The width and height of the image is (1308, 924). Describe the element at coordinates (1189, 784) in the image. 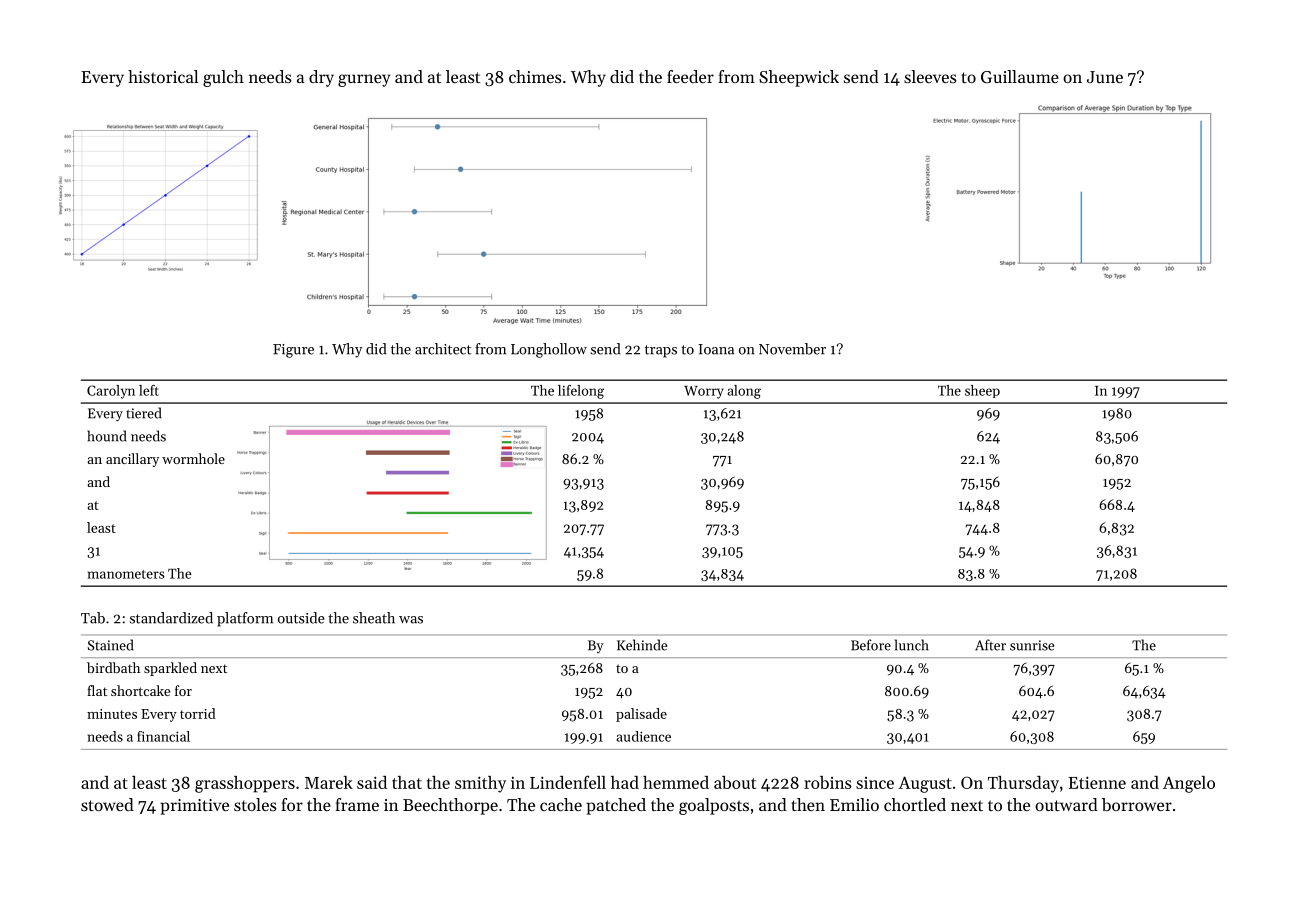

I see `Angelo` at that location.
